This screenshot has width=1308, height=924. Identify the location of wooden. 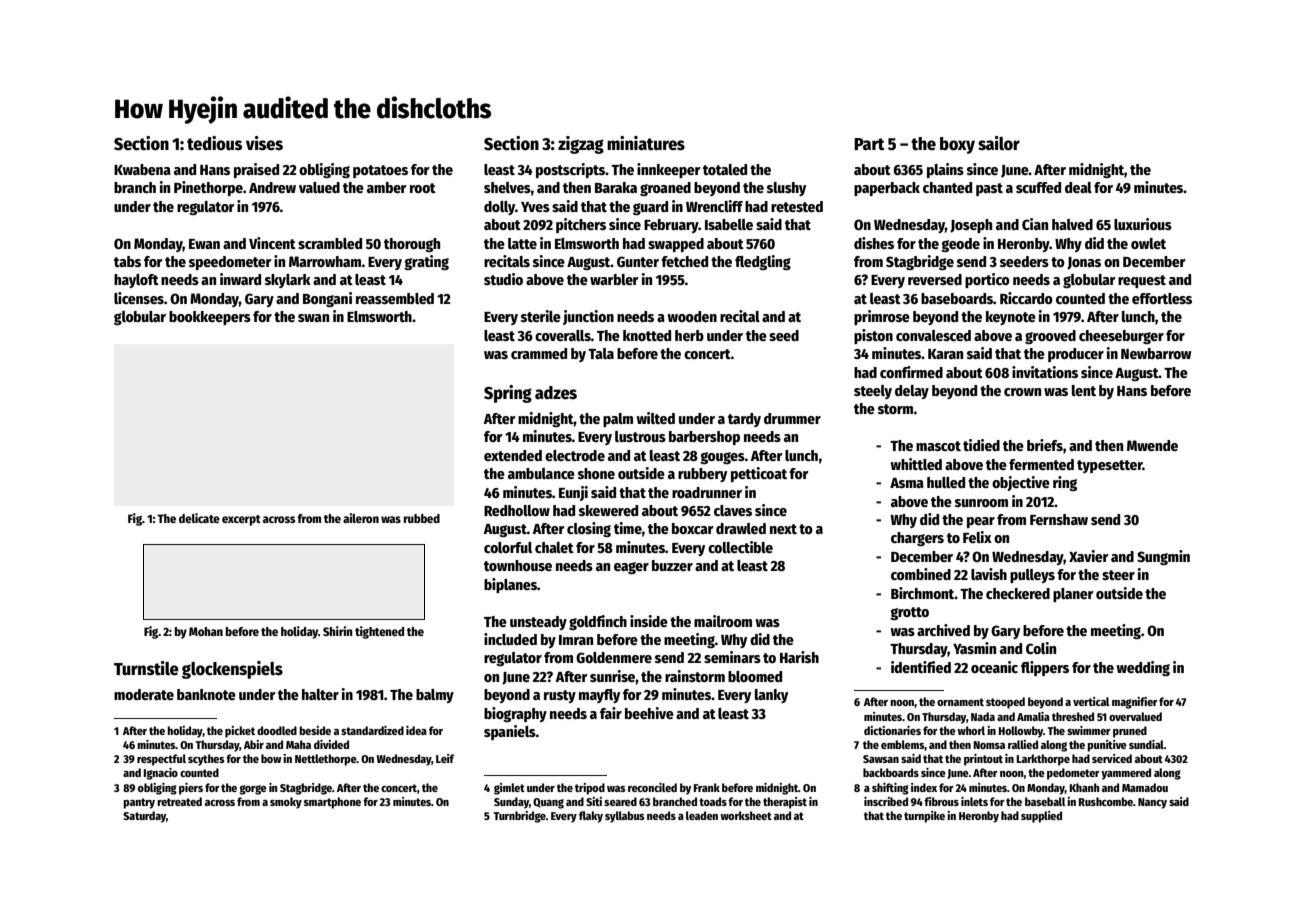
(692, 316).
